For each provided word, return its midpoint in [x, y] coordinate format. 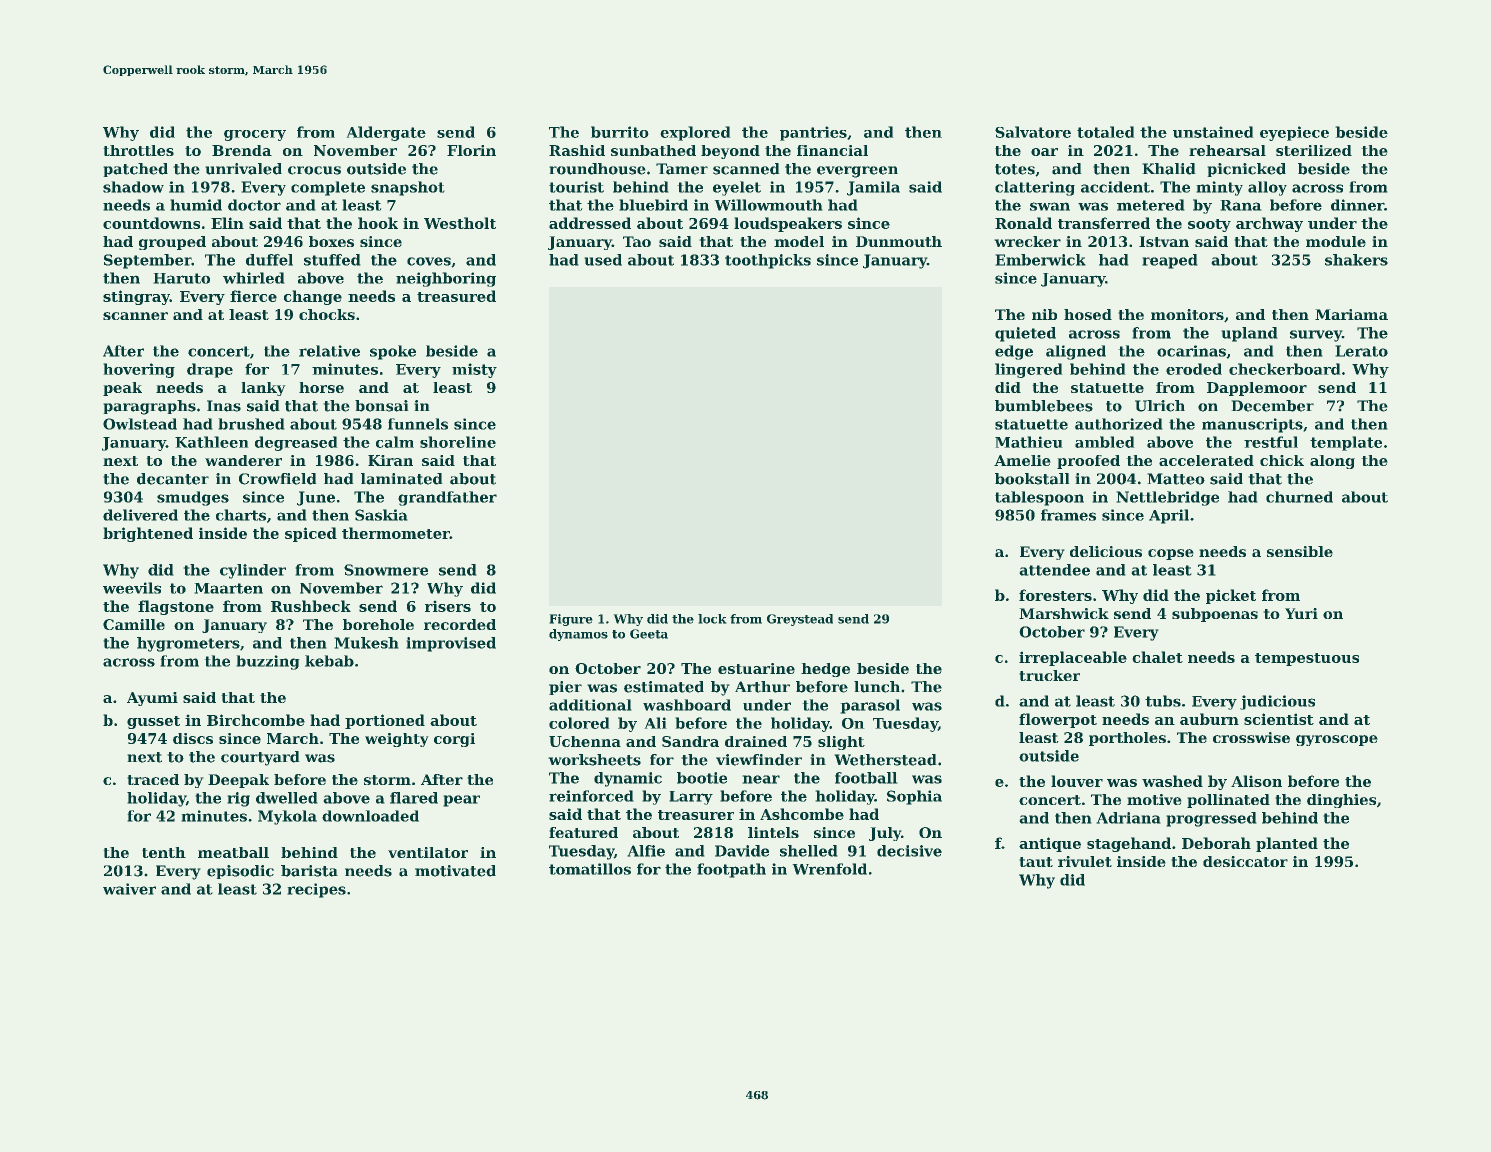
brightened [148, 534]
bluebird [653, 205]
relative [329, 351]
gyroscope [1337, 740]
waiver [129, 889]
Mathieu [1029, 442]
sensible [1300, 551]
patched [135, 170]
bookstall [1032, 479]
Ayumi [152, 699]
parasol [870, 706]
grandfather [447, 498]
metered [1151, 205]
